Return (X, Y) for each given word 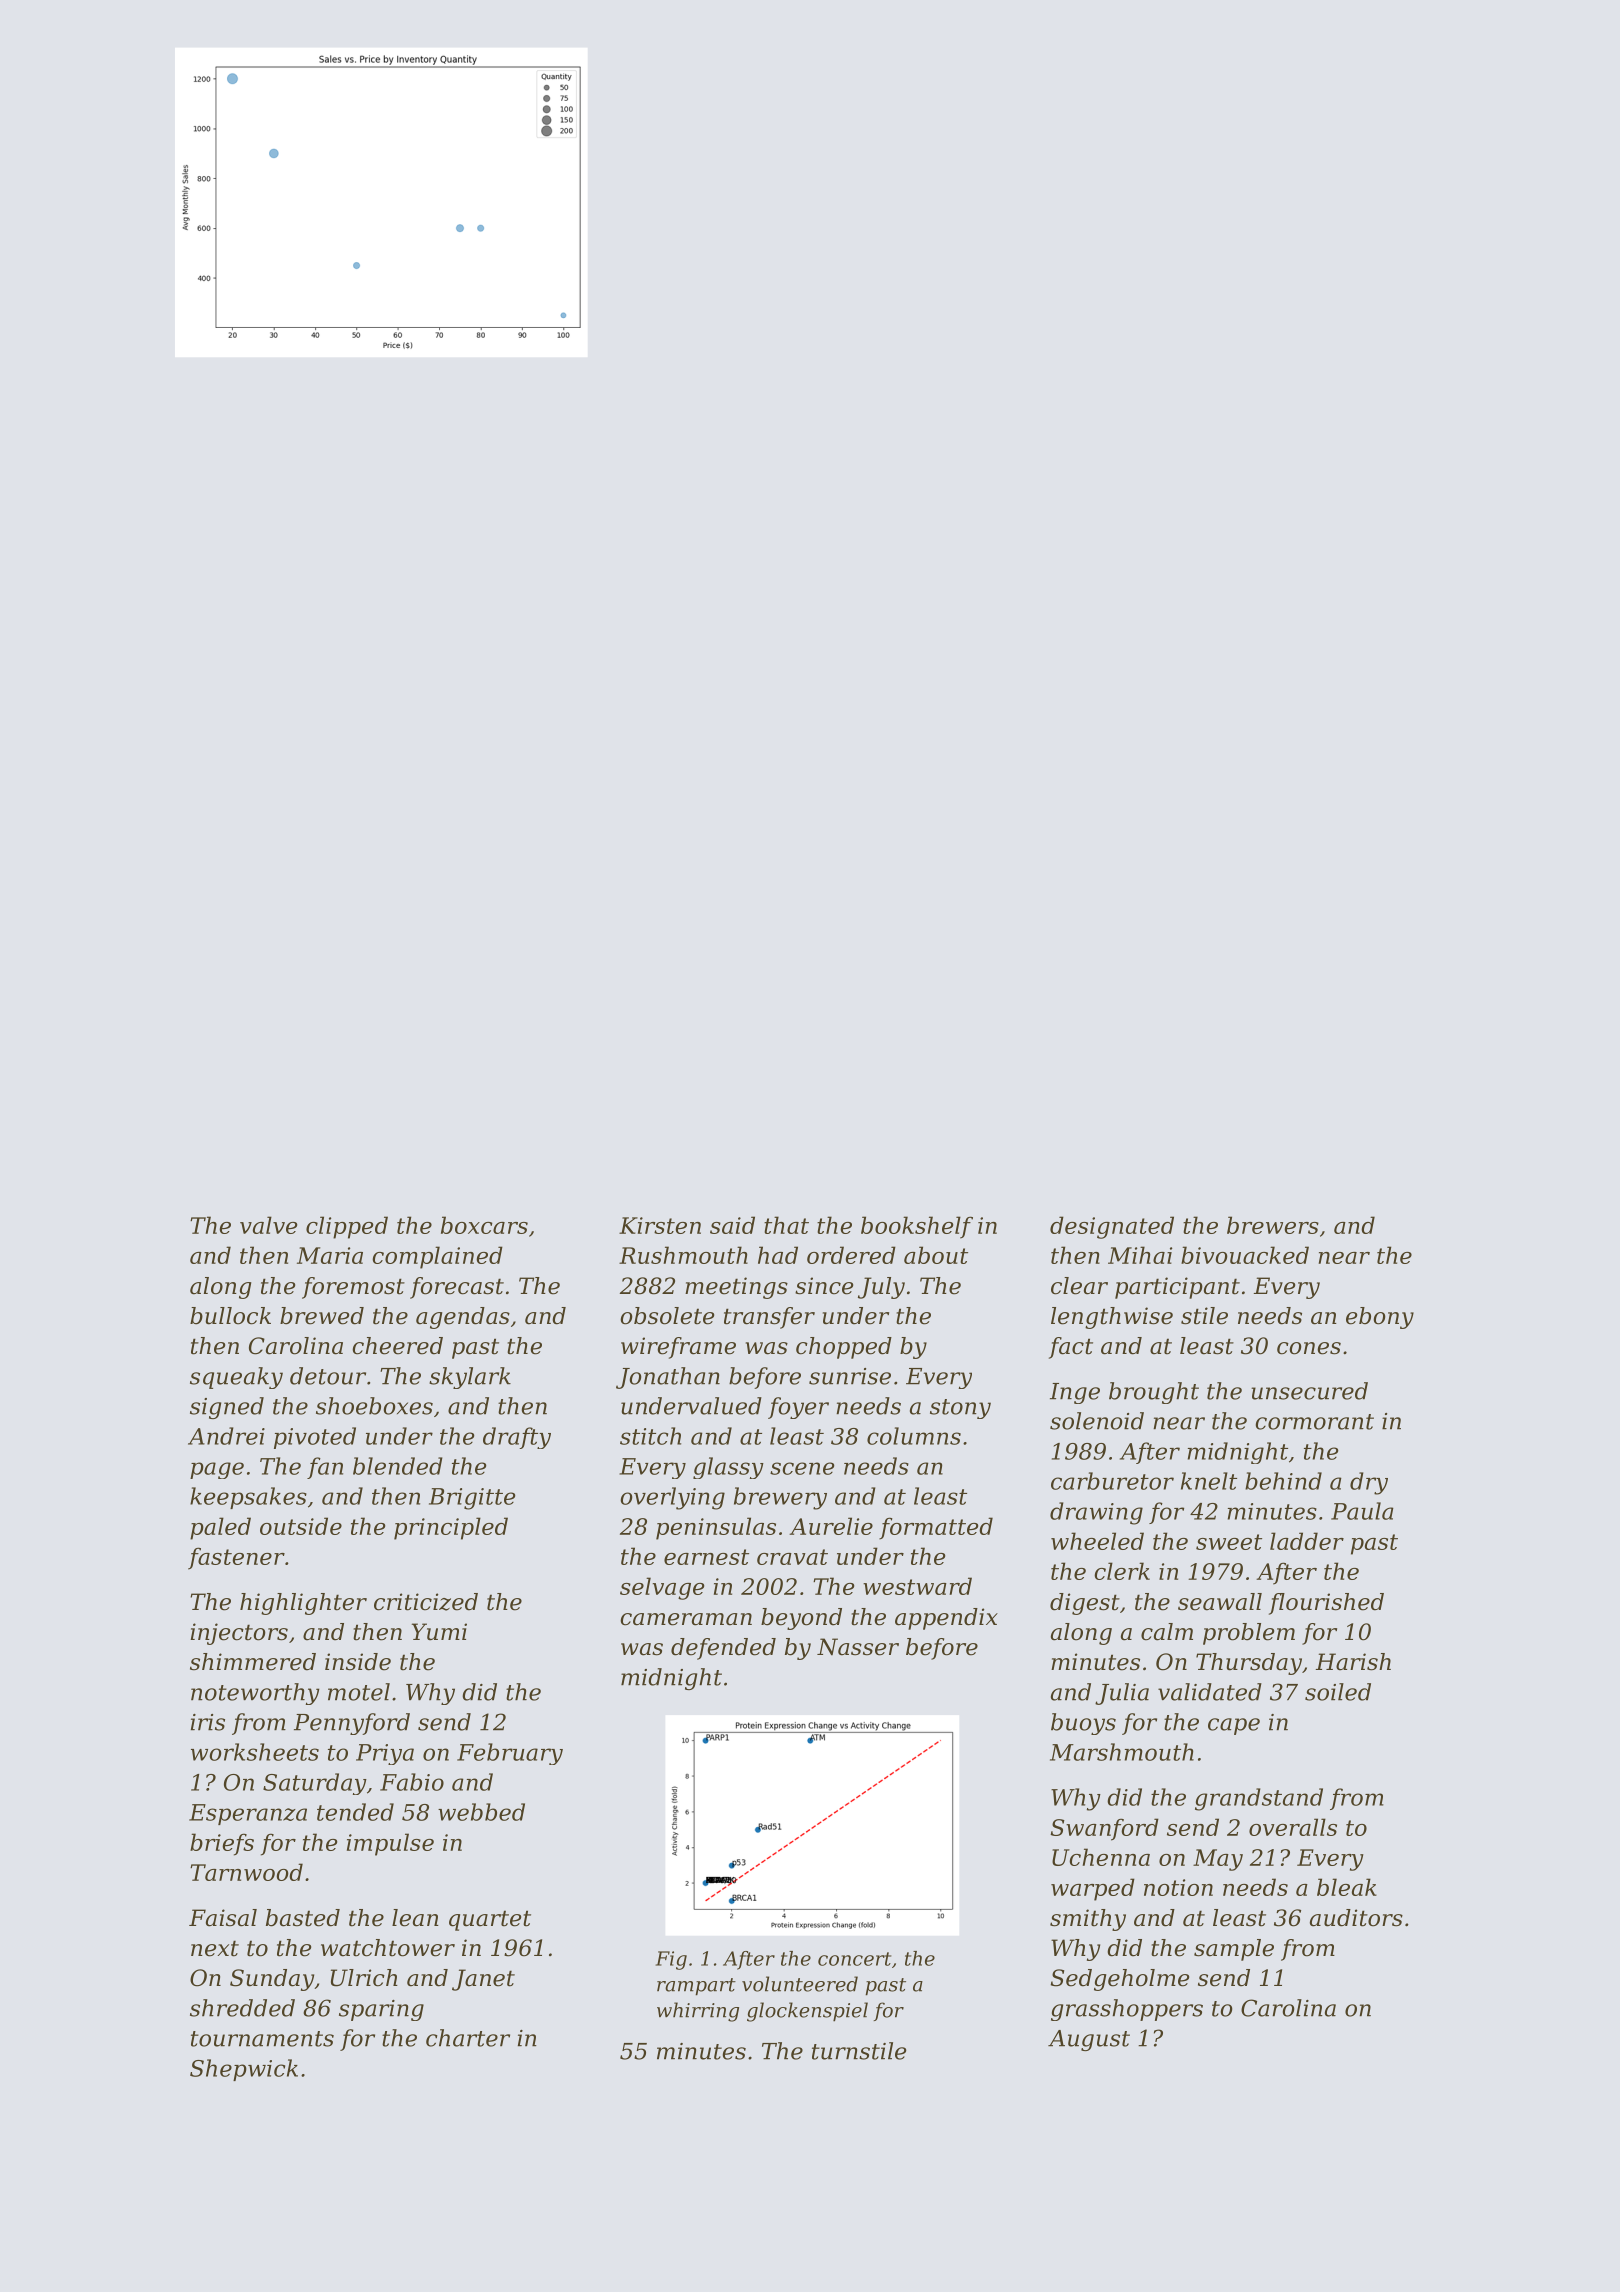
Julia (1122, 1694)
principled (451, 1528)
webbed (481, 1812)
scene (802, 1468)
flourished (1326, 1604)
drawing (1096, 1513)
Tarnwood (246, 1872)
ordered (851, 1255)
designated (1112, 1227)
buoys (1083, 1724)
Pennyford (352, 1724)
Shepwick (244, 2070)
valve (268, 1225)
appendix (946, 1619)
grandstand (1259, 1799)
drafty (517, 1438)
